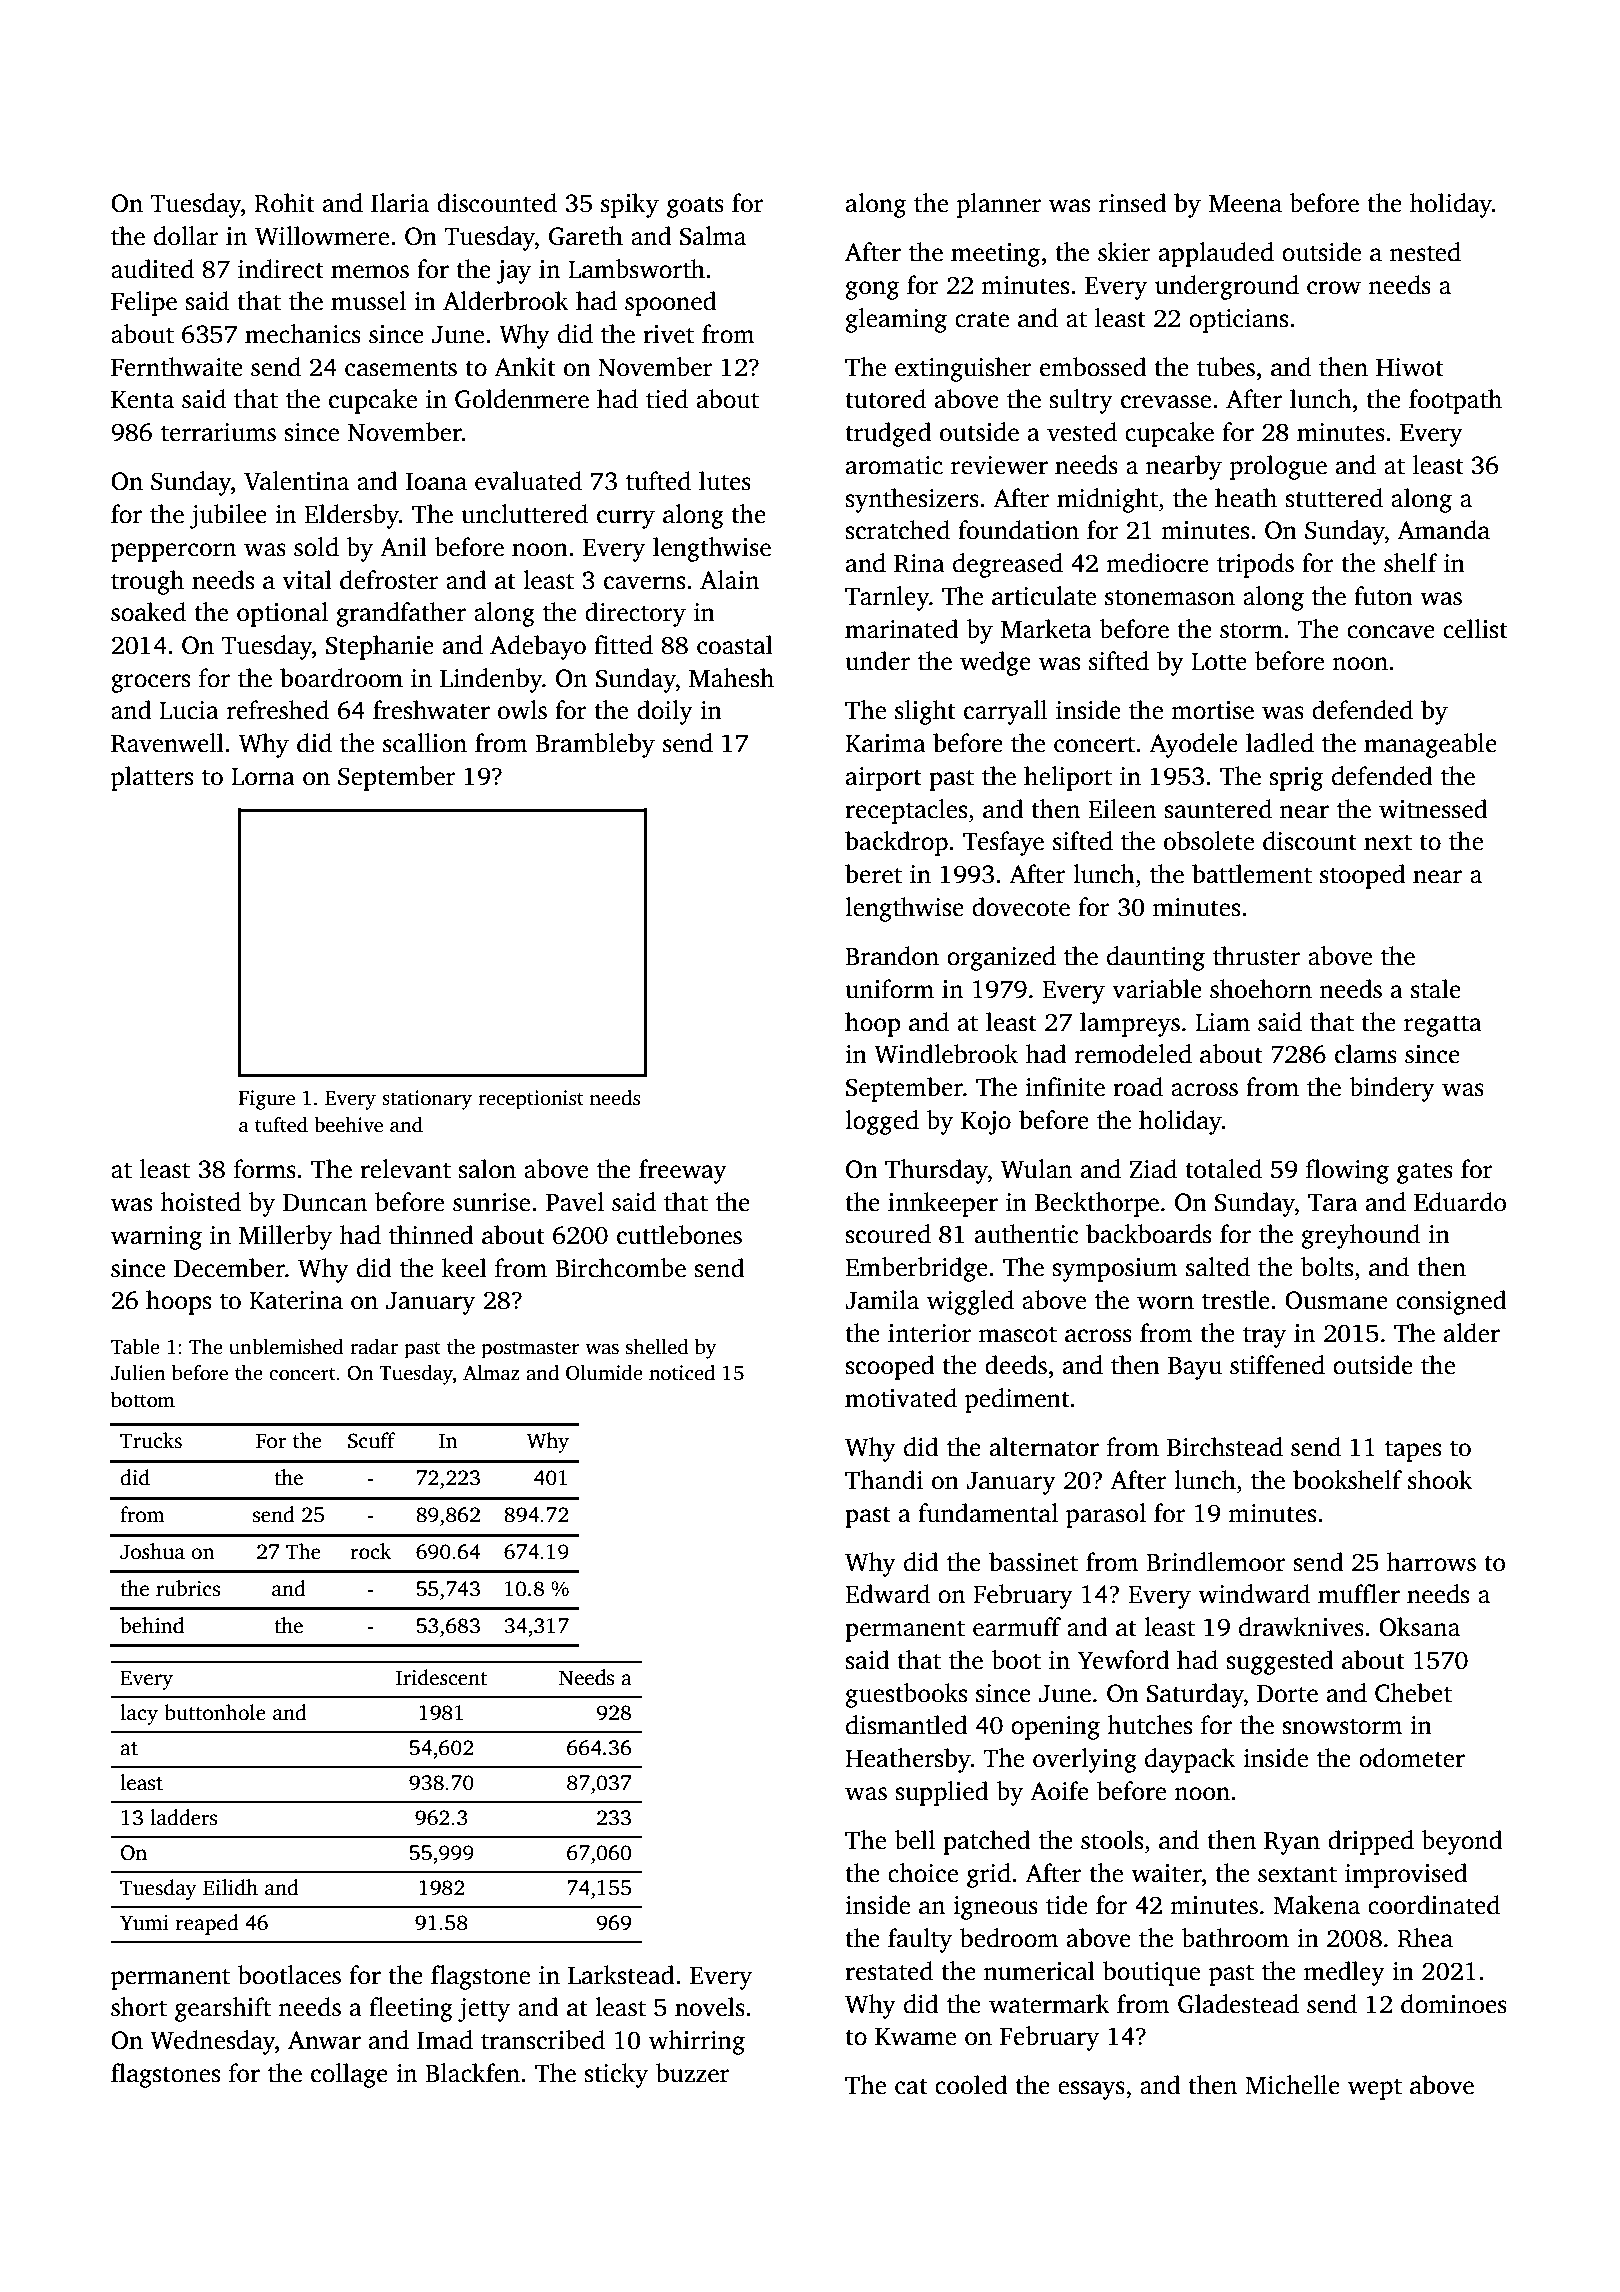 The width and height of the page is (1620, 2292). I want to click on footpath, so click(1455, 401).
